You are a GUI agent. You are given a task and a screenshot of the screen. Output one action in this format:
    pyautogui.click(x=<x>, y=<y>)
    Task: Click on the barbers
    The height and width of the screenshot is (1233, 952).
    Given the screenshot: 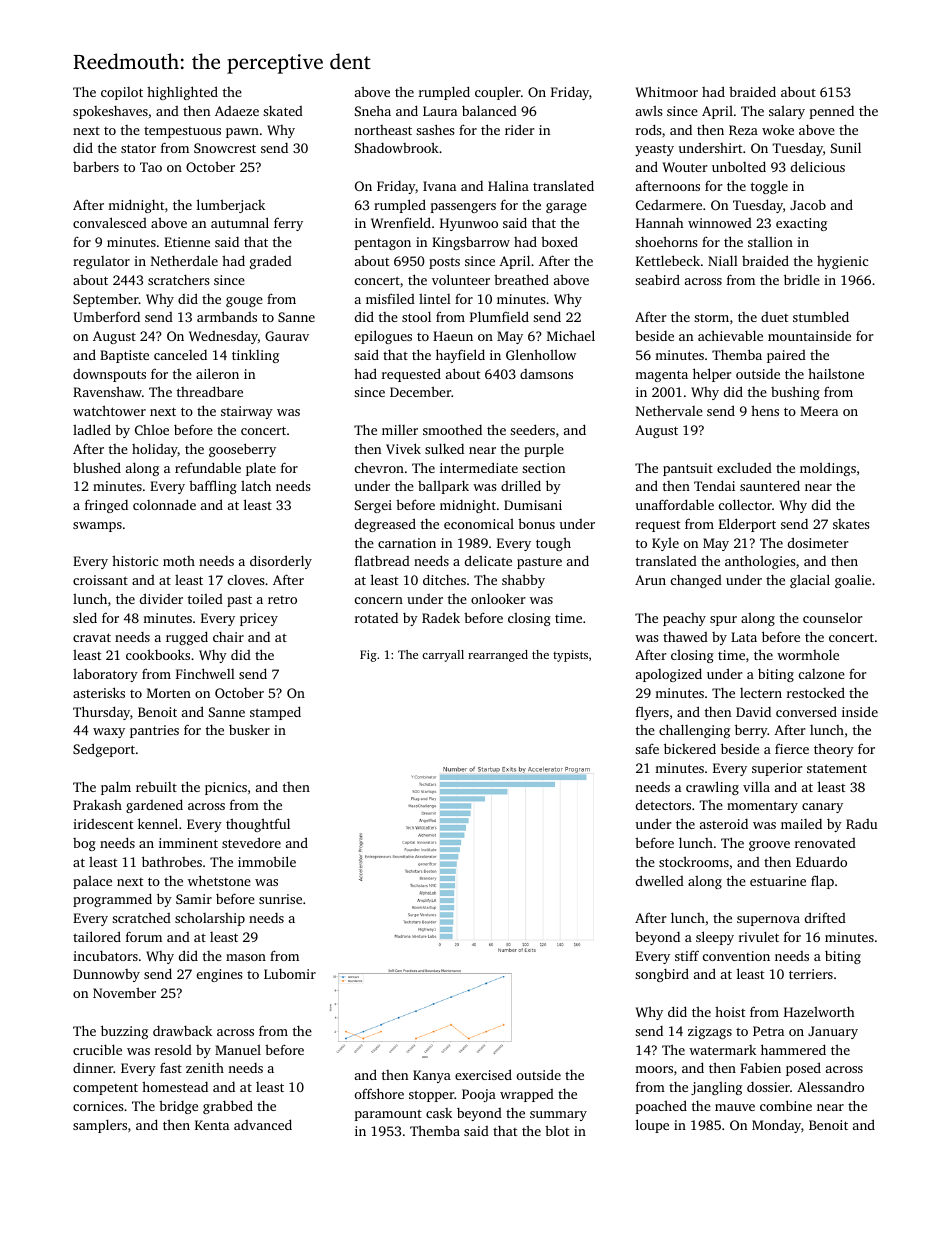 What is the action you would take?
    pyautogui.click(x=96, y=166)
